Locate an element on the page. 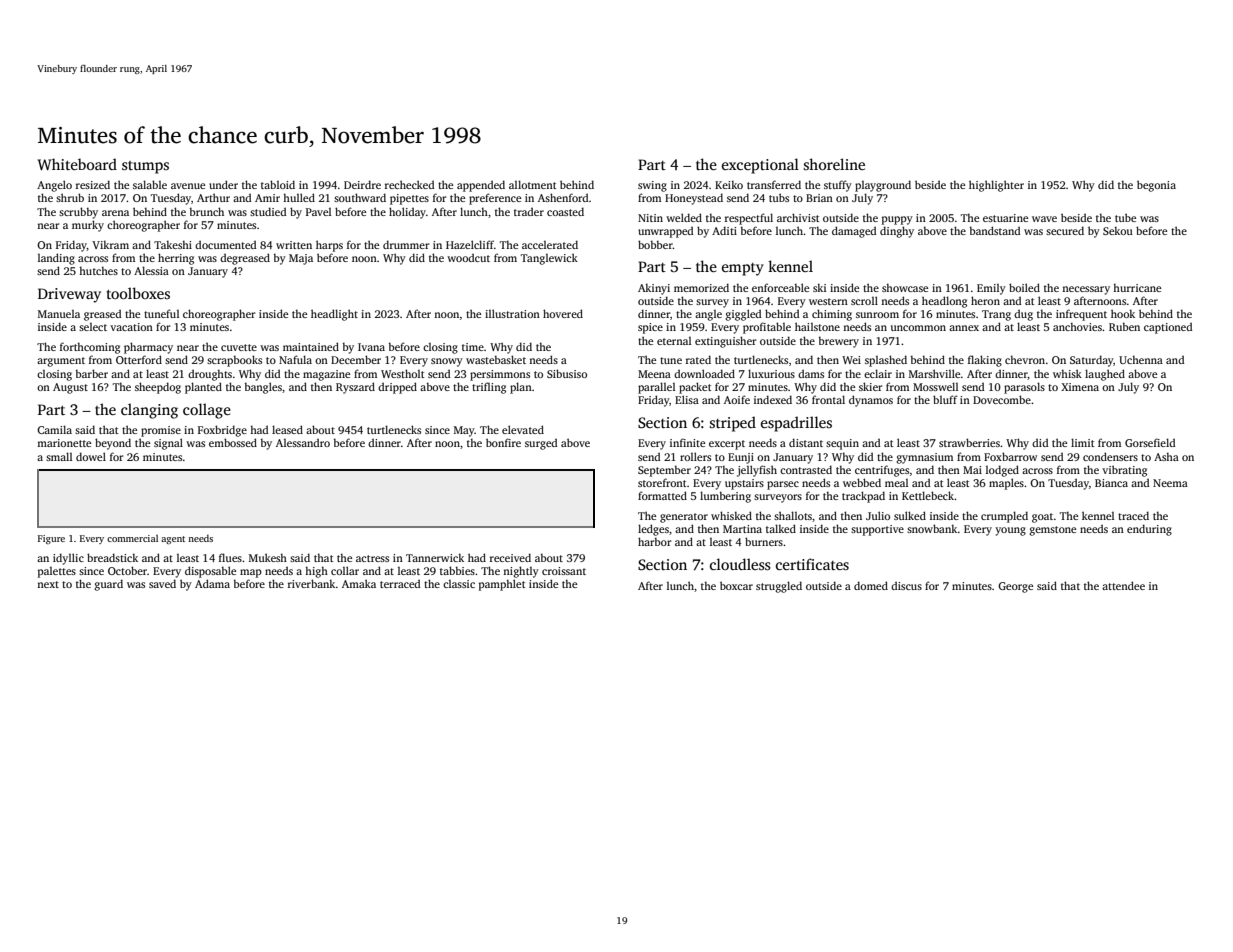 The height and width of the document is (952, 1233). Ivana is located at coordinates (371, 347).
